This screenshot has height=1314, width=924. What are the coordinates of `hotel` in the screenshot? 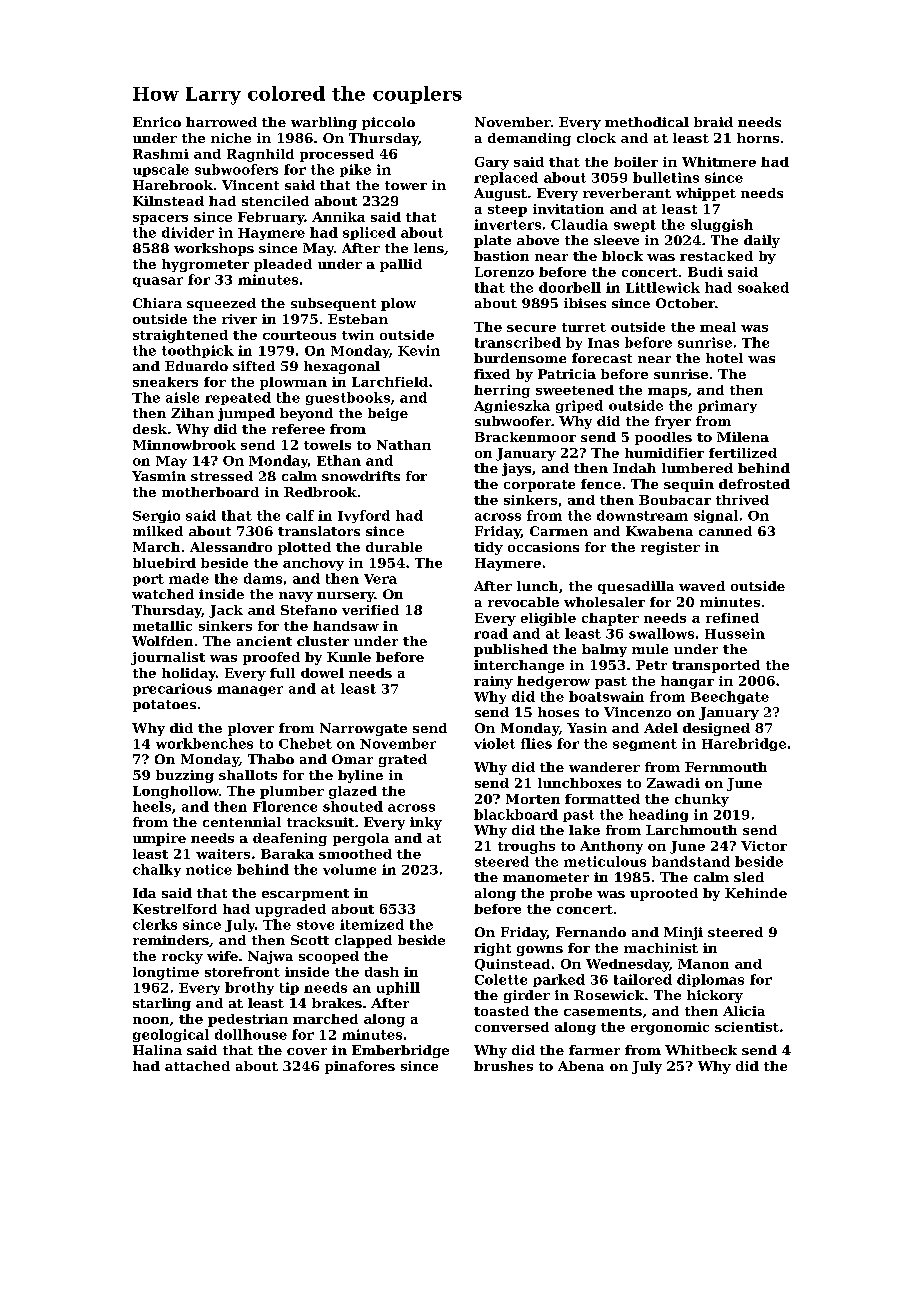 It's located at (724, 358).
